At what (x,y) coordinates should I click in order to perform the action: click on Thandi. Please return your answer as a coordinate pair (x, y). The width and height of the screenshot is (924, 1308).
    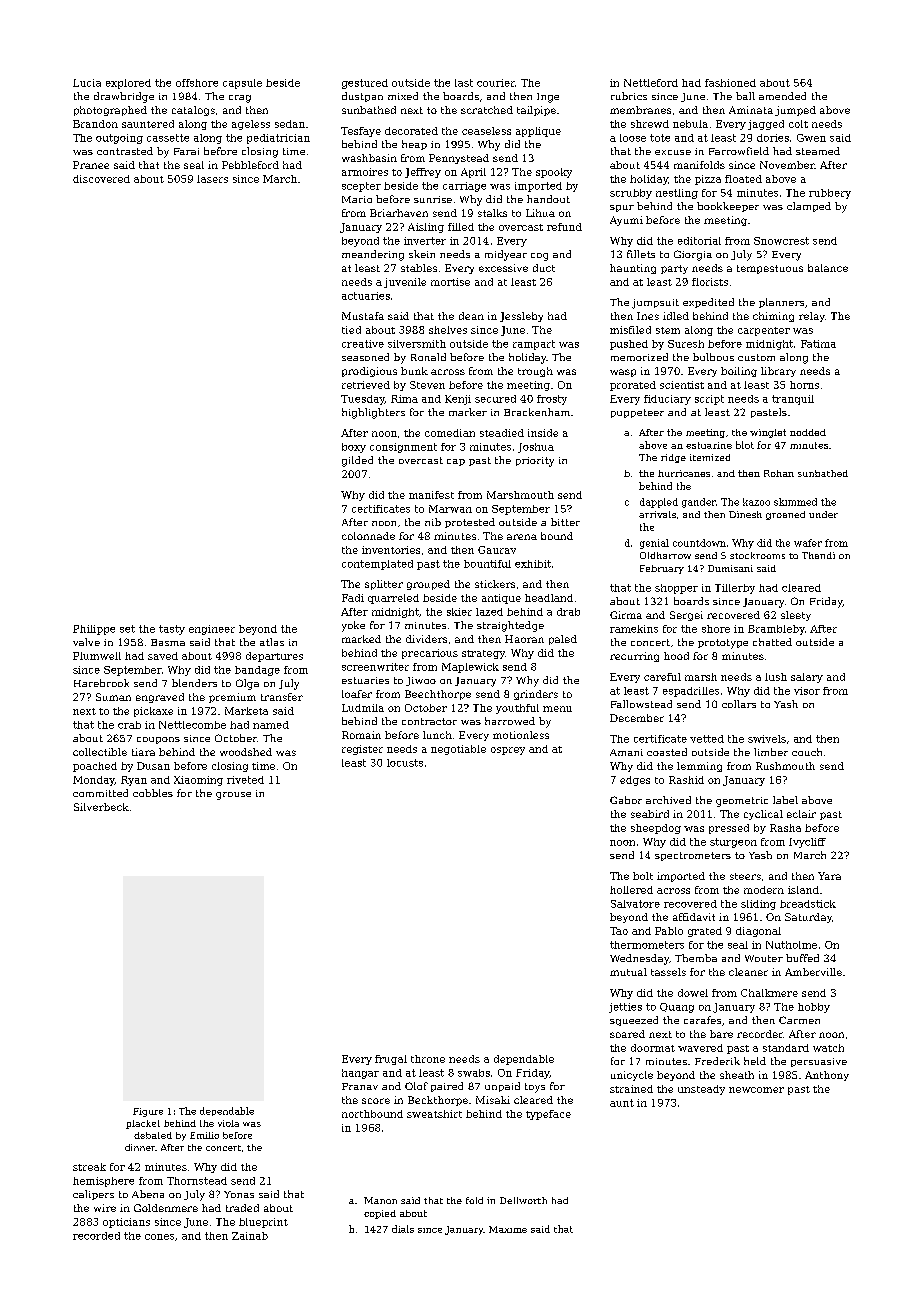
    Looking at the image, I should click on (818, 555).
